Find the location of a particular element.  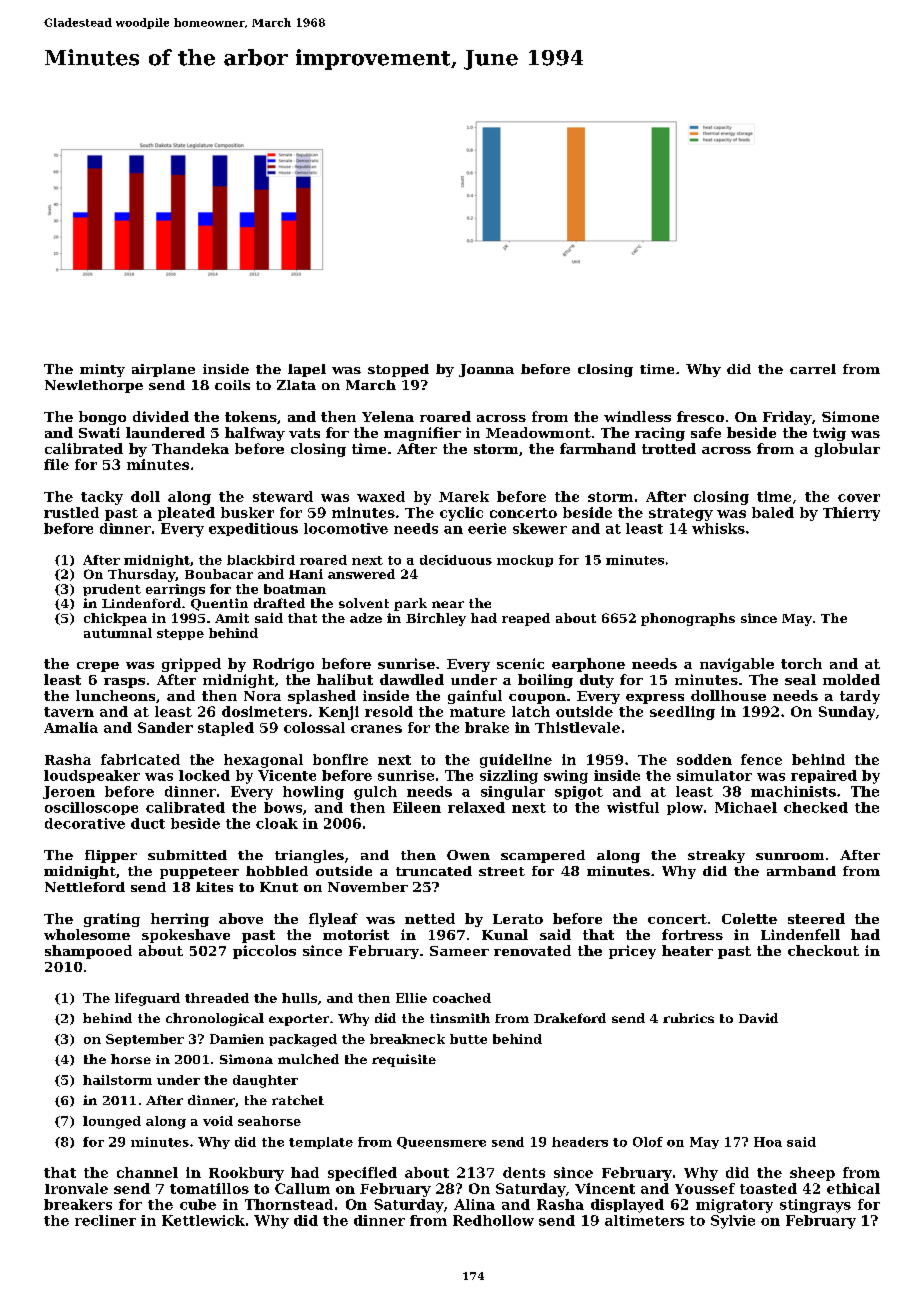

dents is located at coordinates (524, 1172).
